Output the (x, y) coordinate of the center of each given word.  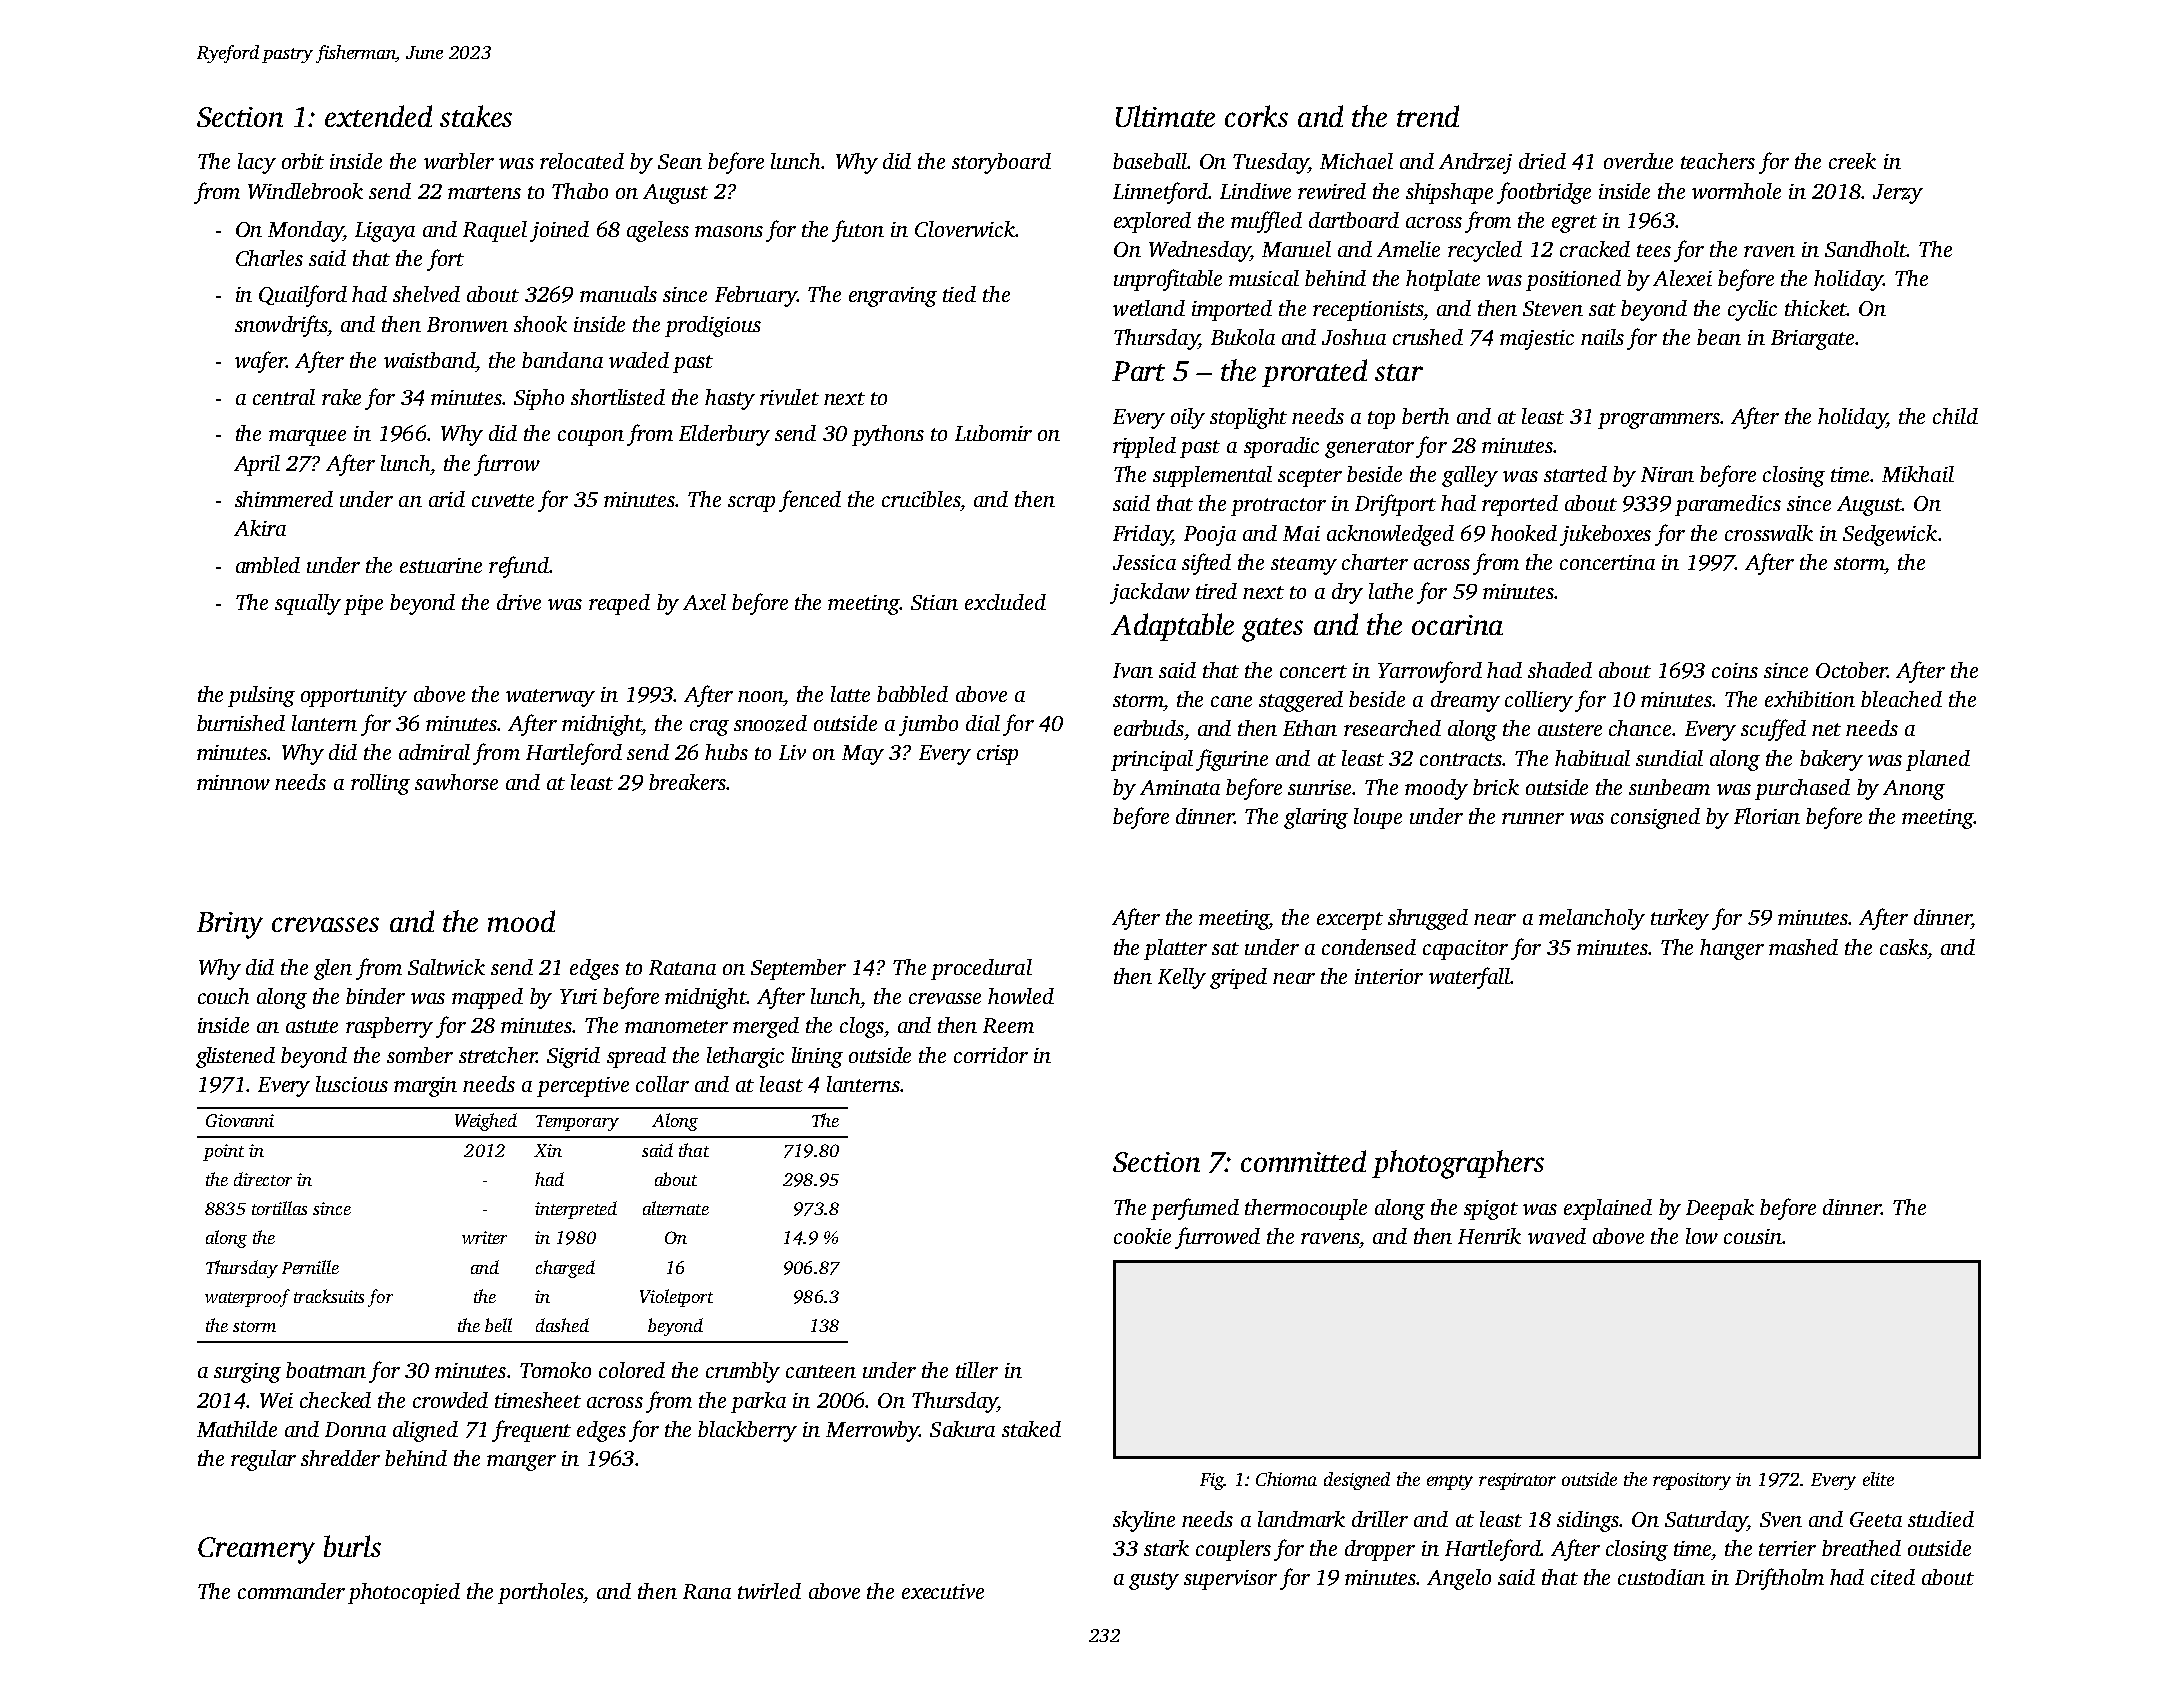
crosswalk (1769, 533)
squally (308, 604)
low (1702, 1236)
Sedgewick (1890, 535)
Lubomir (993, 433)
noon (761, 696)
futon (858, 231)
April (257, 465)
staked (1031, 1429)
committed (1303, 1161)
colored (632, 1370)
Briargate (1812, 340)
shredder (340, 1458)
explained (1608, 1209)
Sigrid (573, 1057)
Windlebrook (305, 191)
